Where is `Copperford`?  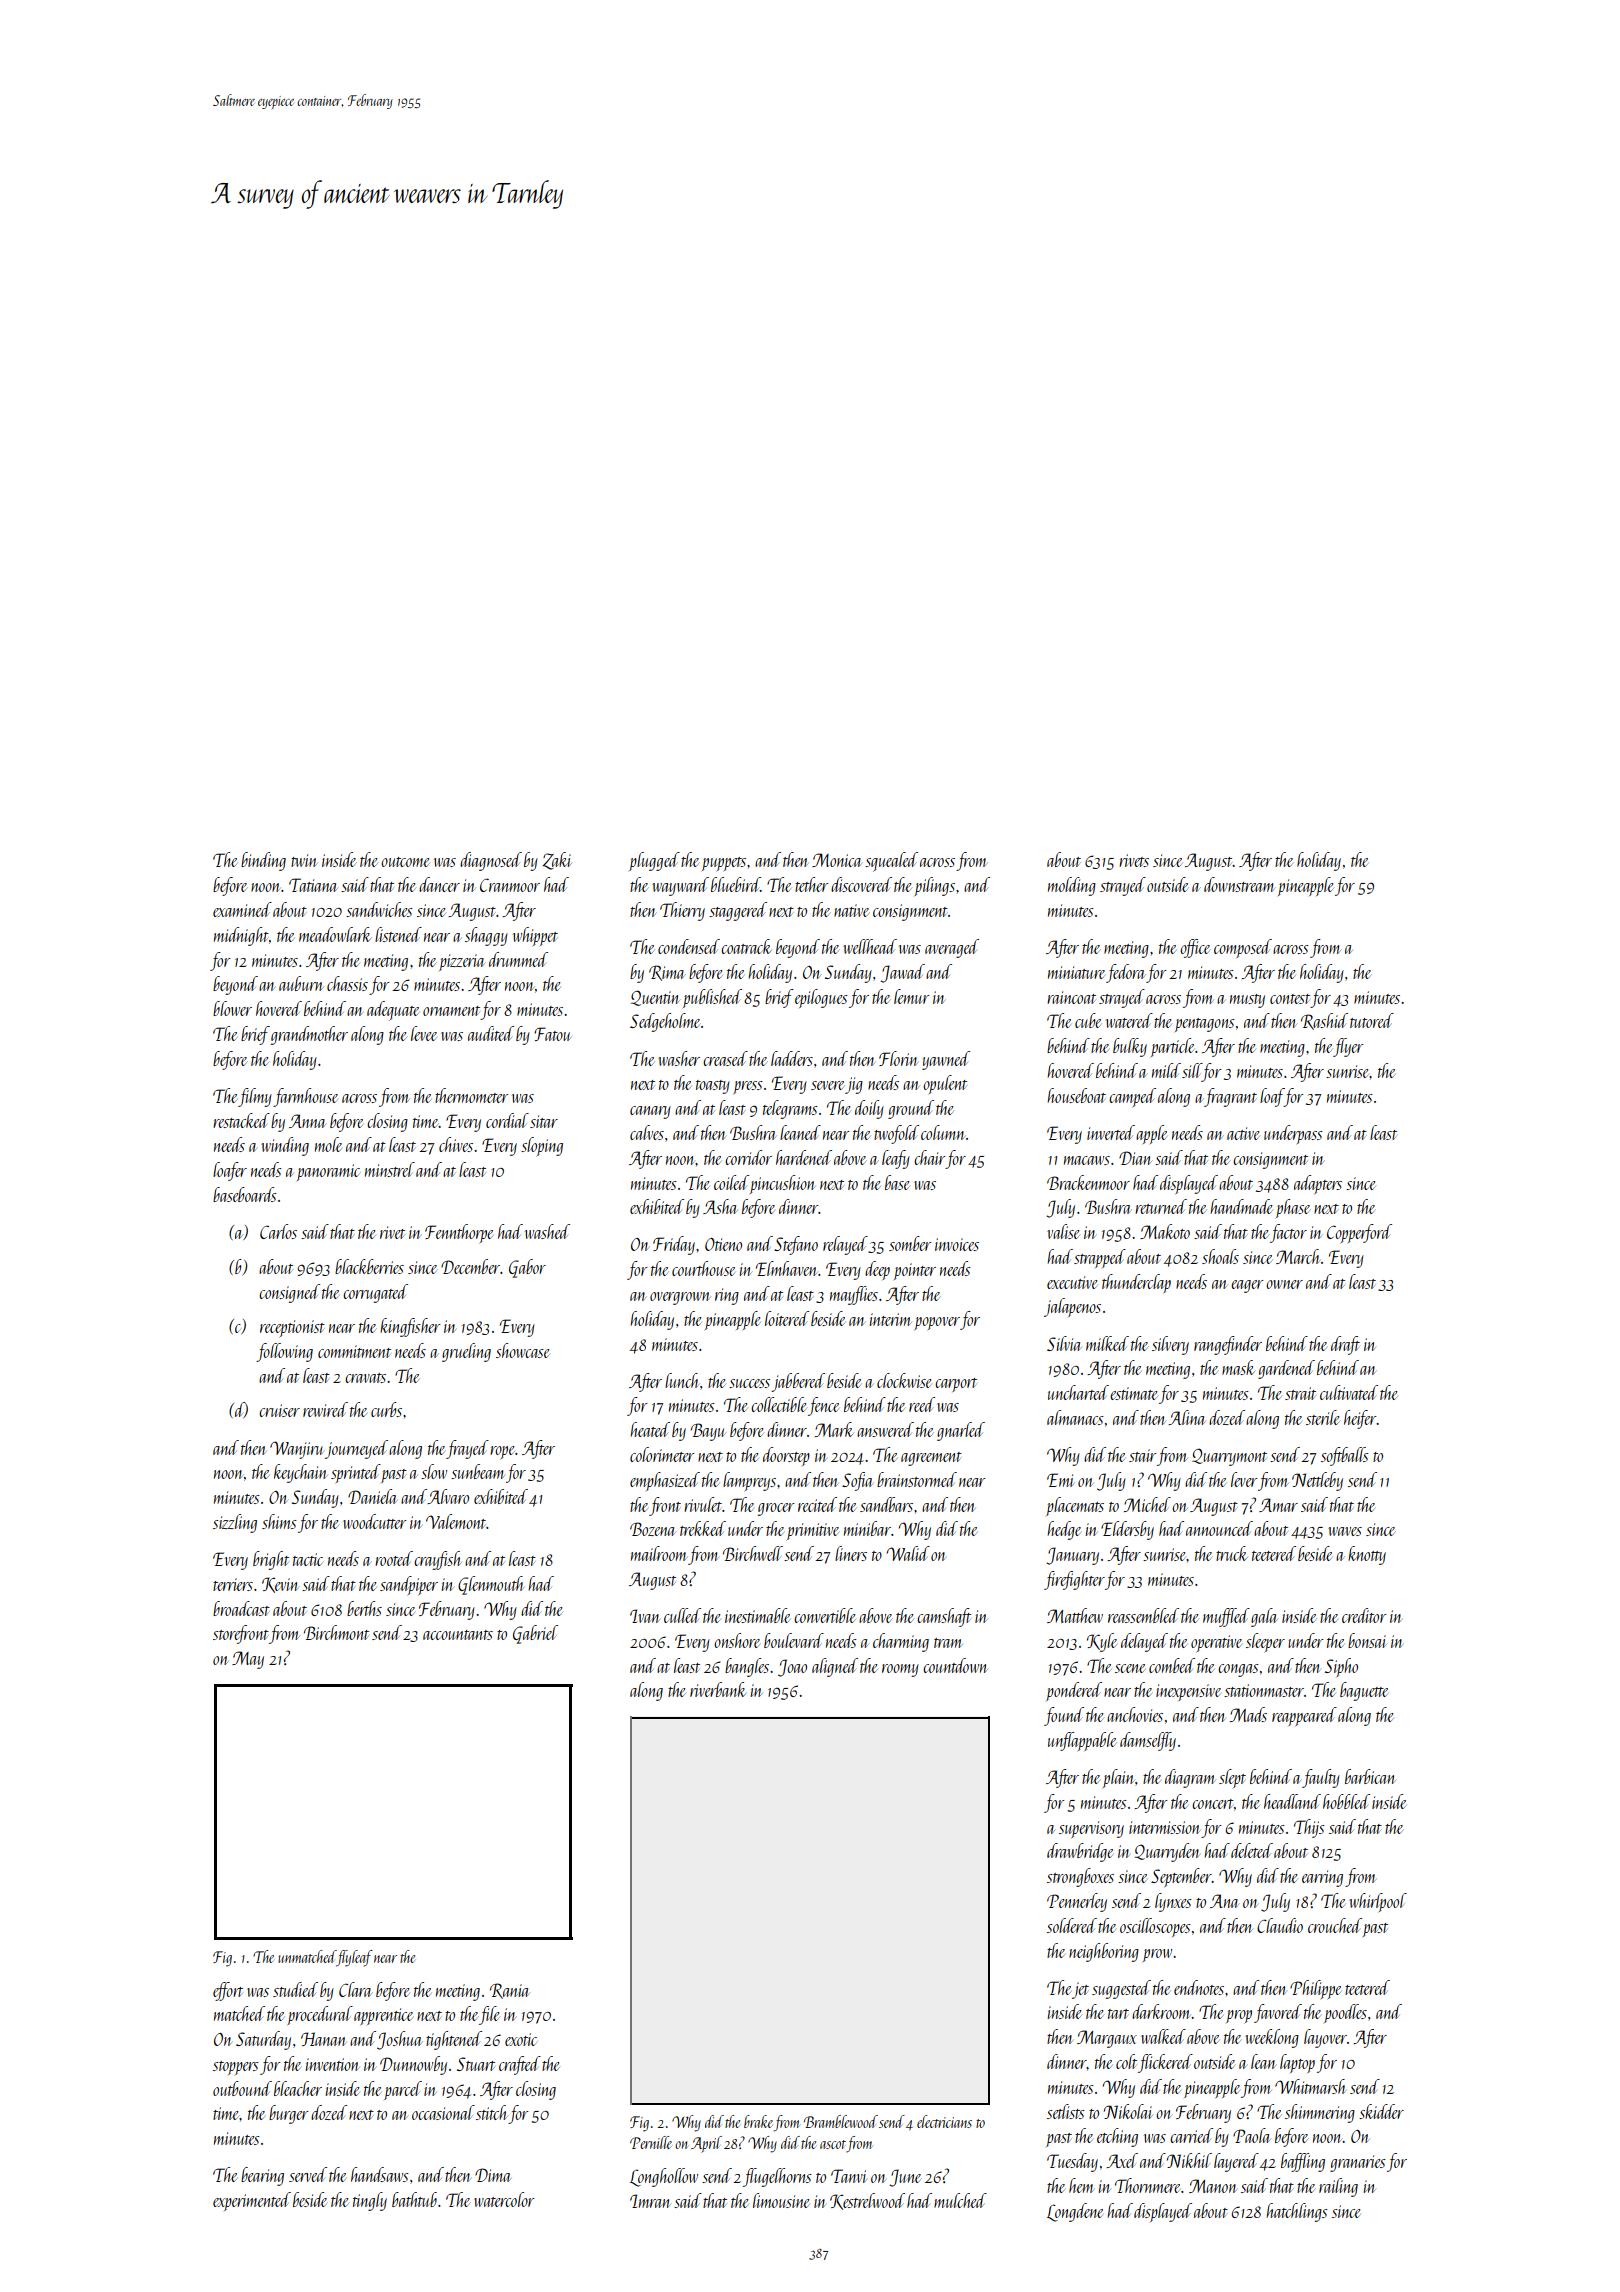
Copperford is located at coordinates (1359, 1233).
